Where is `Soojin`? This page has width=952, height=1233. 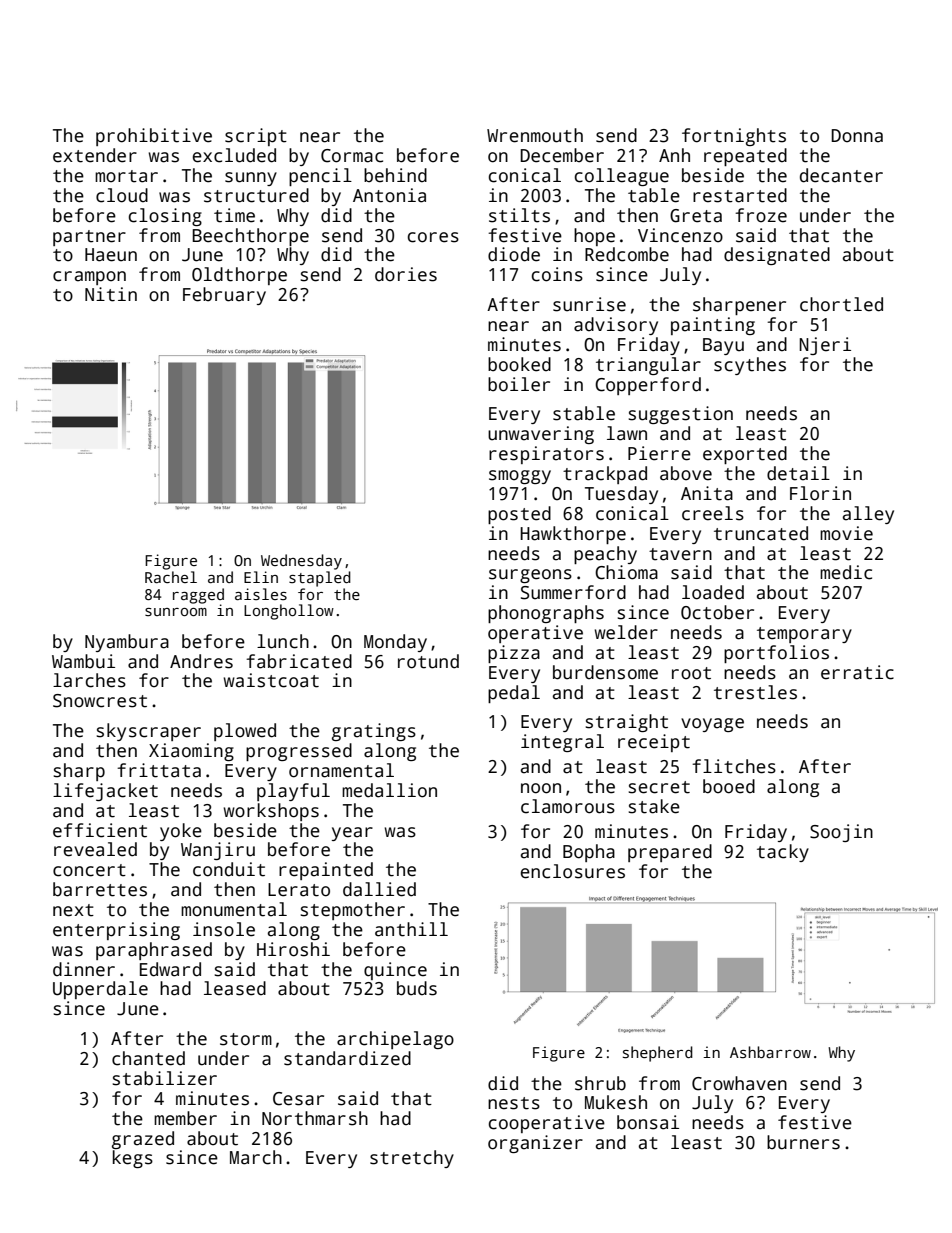
Soojin is located at coordinates (841, 833).
